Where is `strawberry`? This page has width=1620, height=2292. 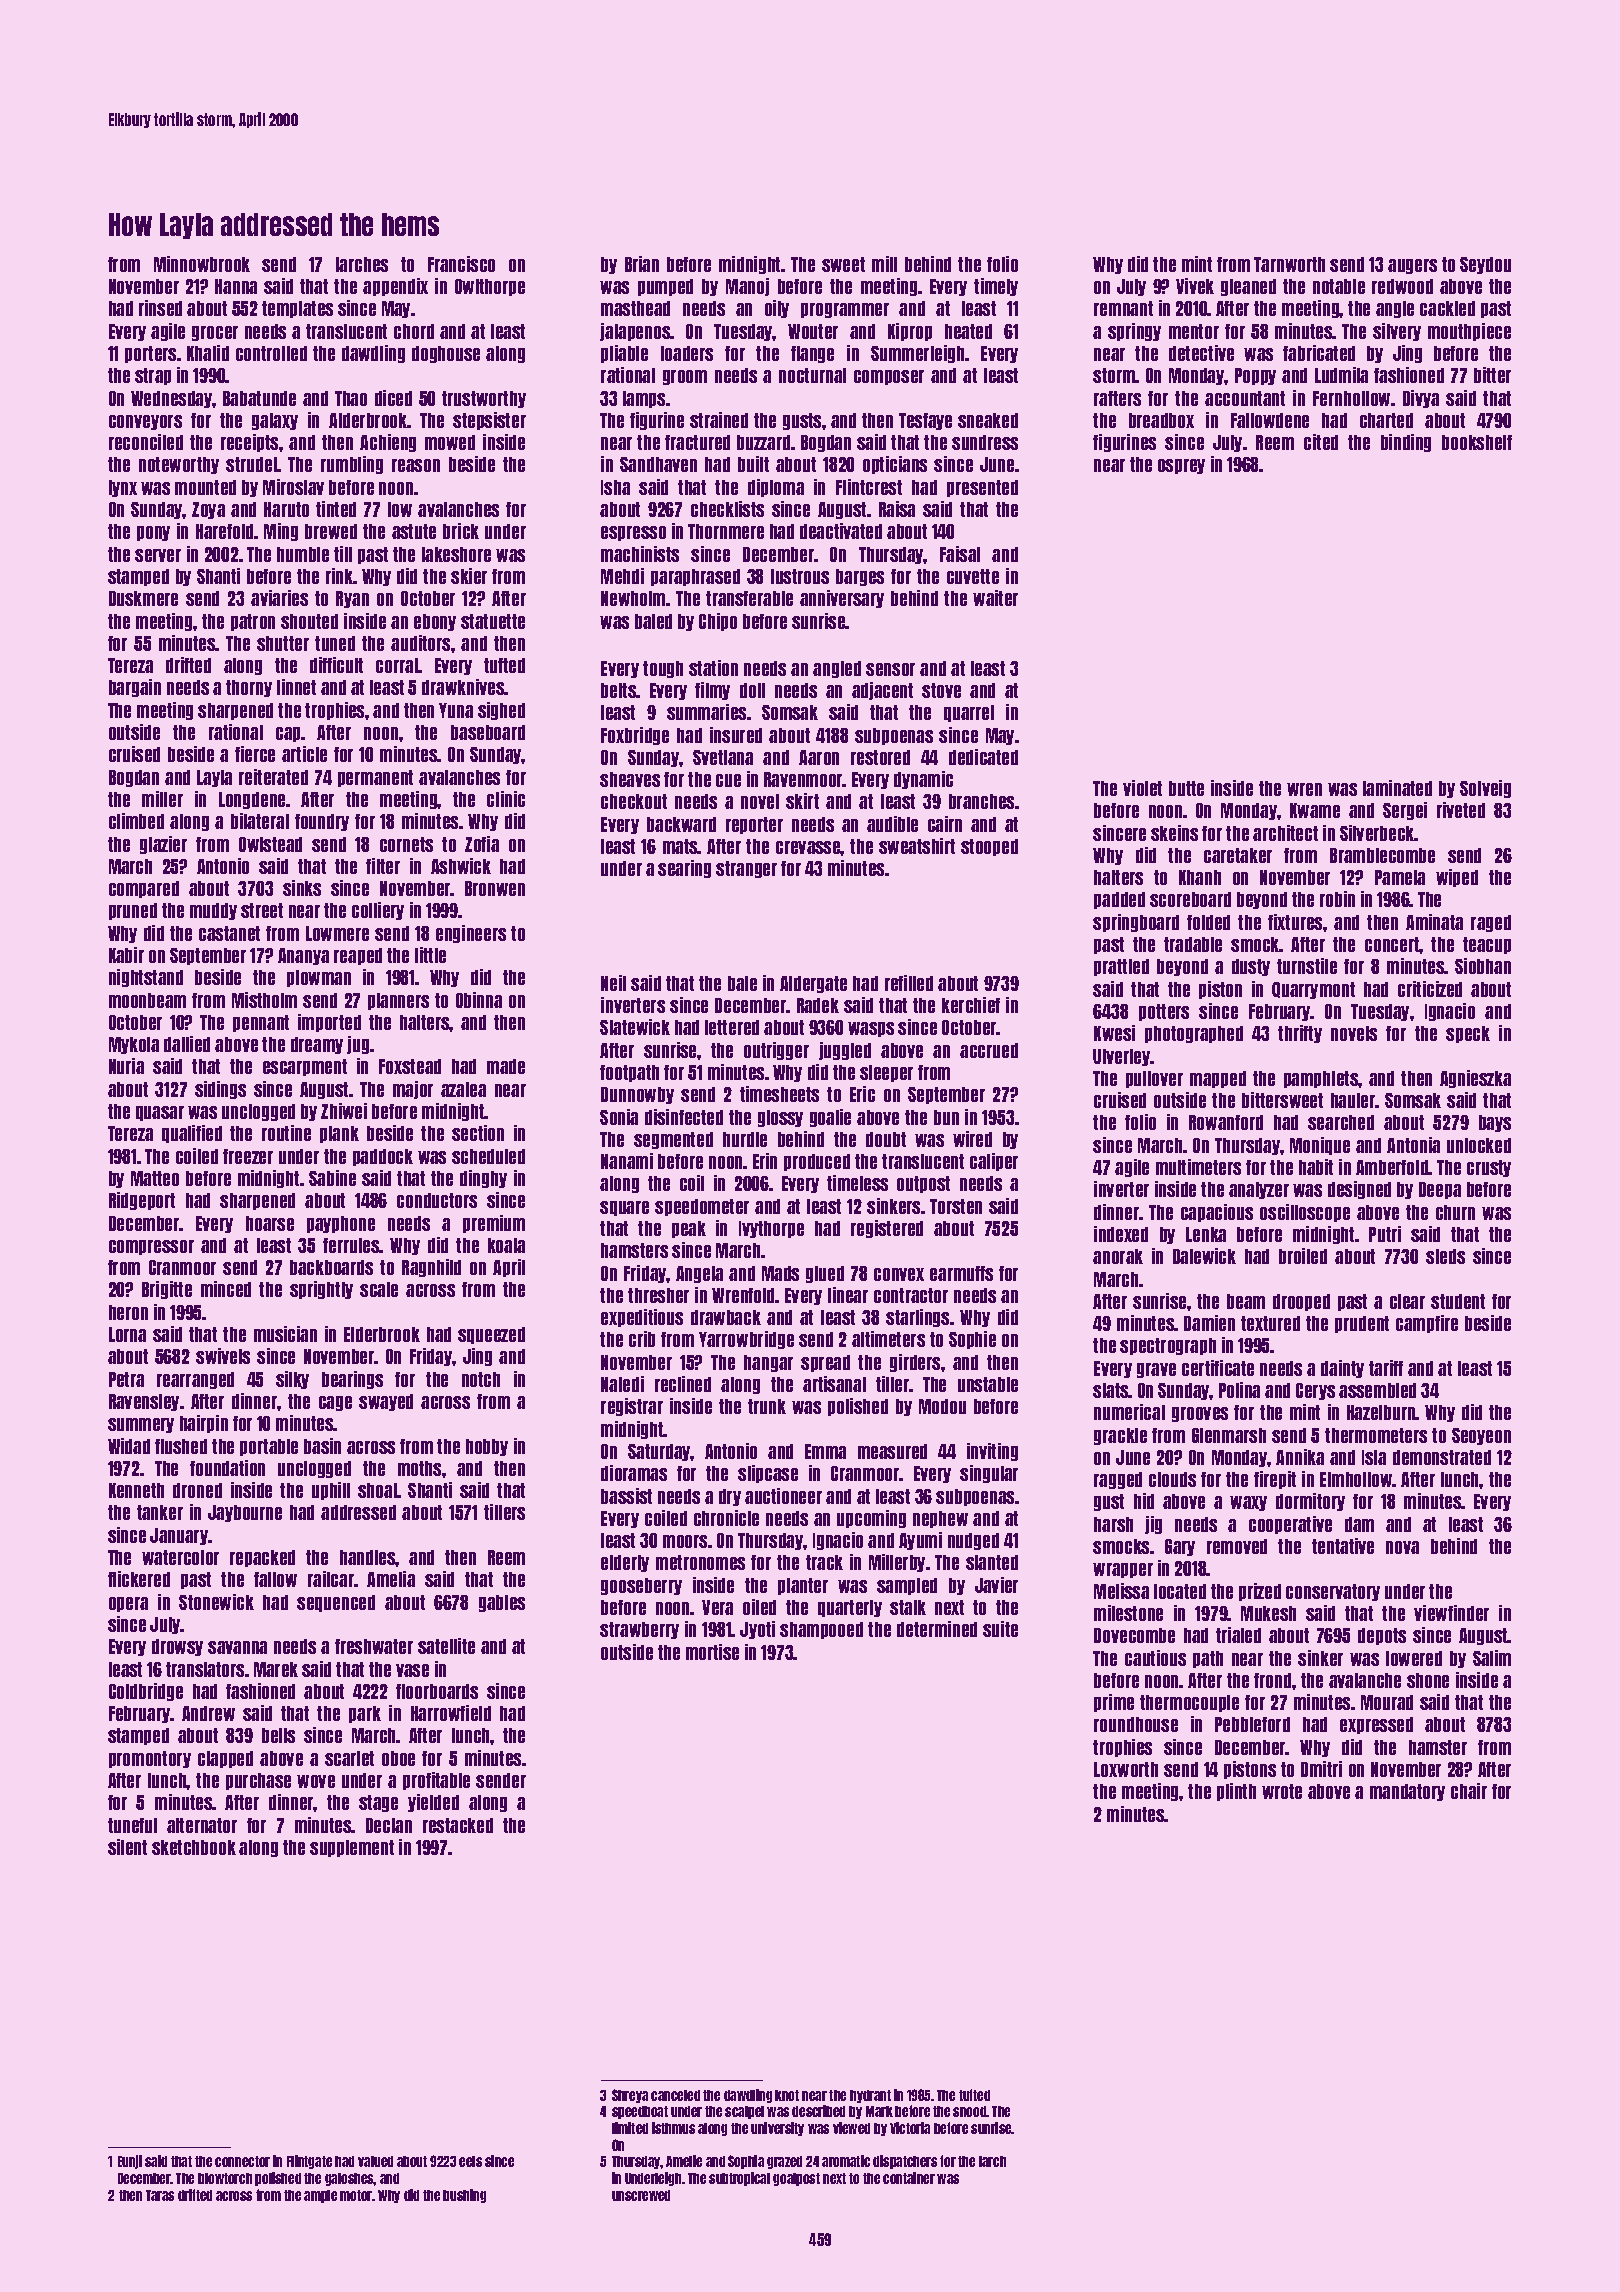 strawberry is located at coordinates (639, 1630).
